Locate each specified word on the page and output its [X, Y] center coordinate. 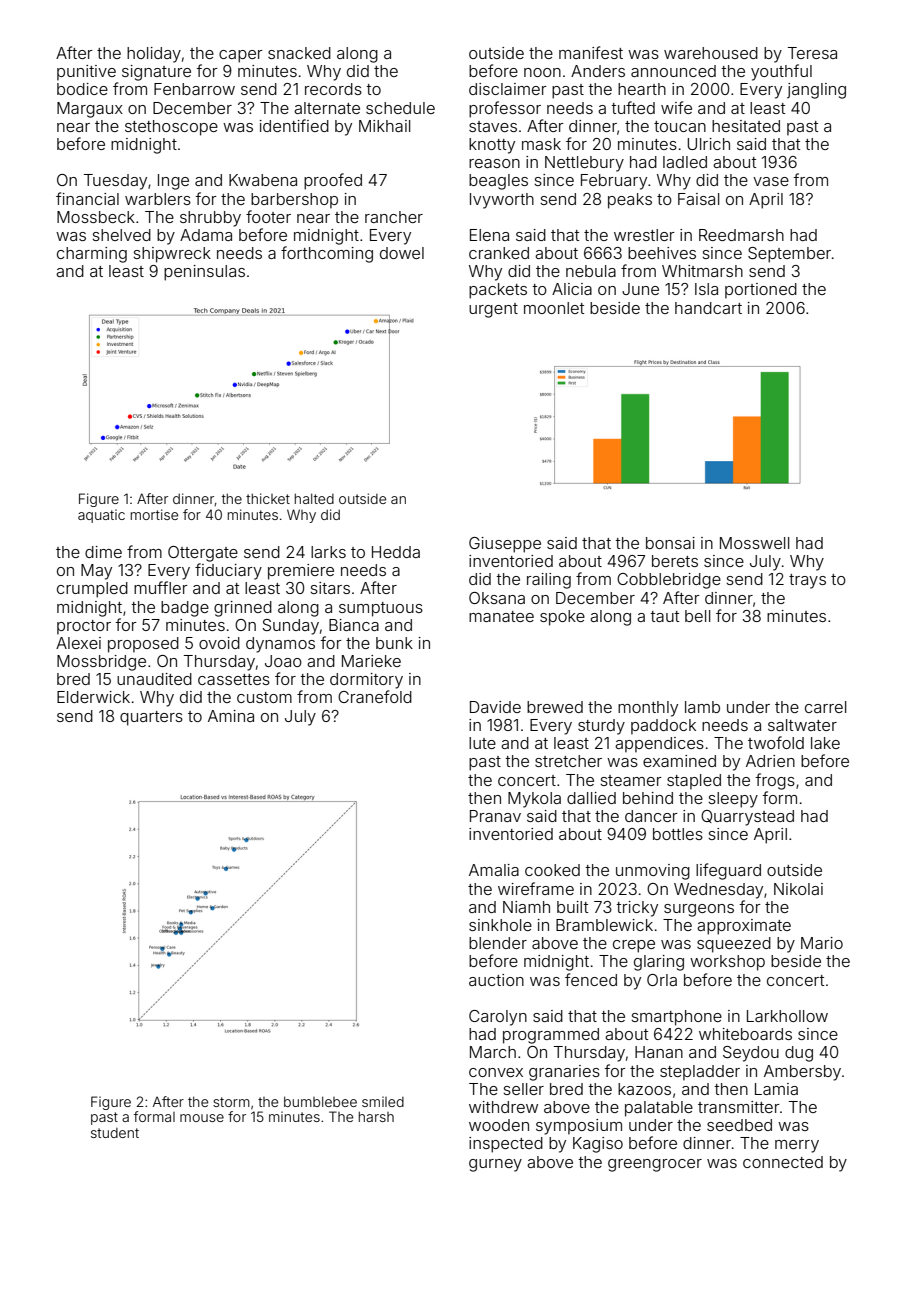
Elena [489, 235]
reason [494, 163]
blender [498, 943]
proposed [143, 645]
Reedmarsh [741, 235]
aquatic [101, 516]
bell [698, 616]
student [115, 1133]
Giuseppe [505, 545]
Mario [822, 943]
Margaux [90, 110]
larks [328, 552]
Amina [231, 716]
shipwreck [172, 255]
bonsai [670, 543]
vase [771, 181]
